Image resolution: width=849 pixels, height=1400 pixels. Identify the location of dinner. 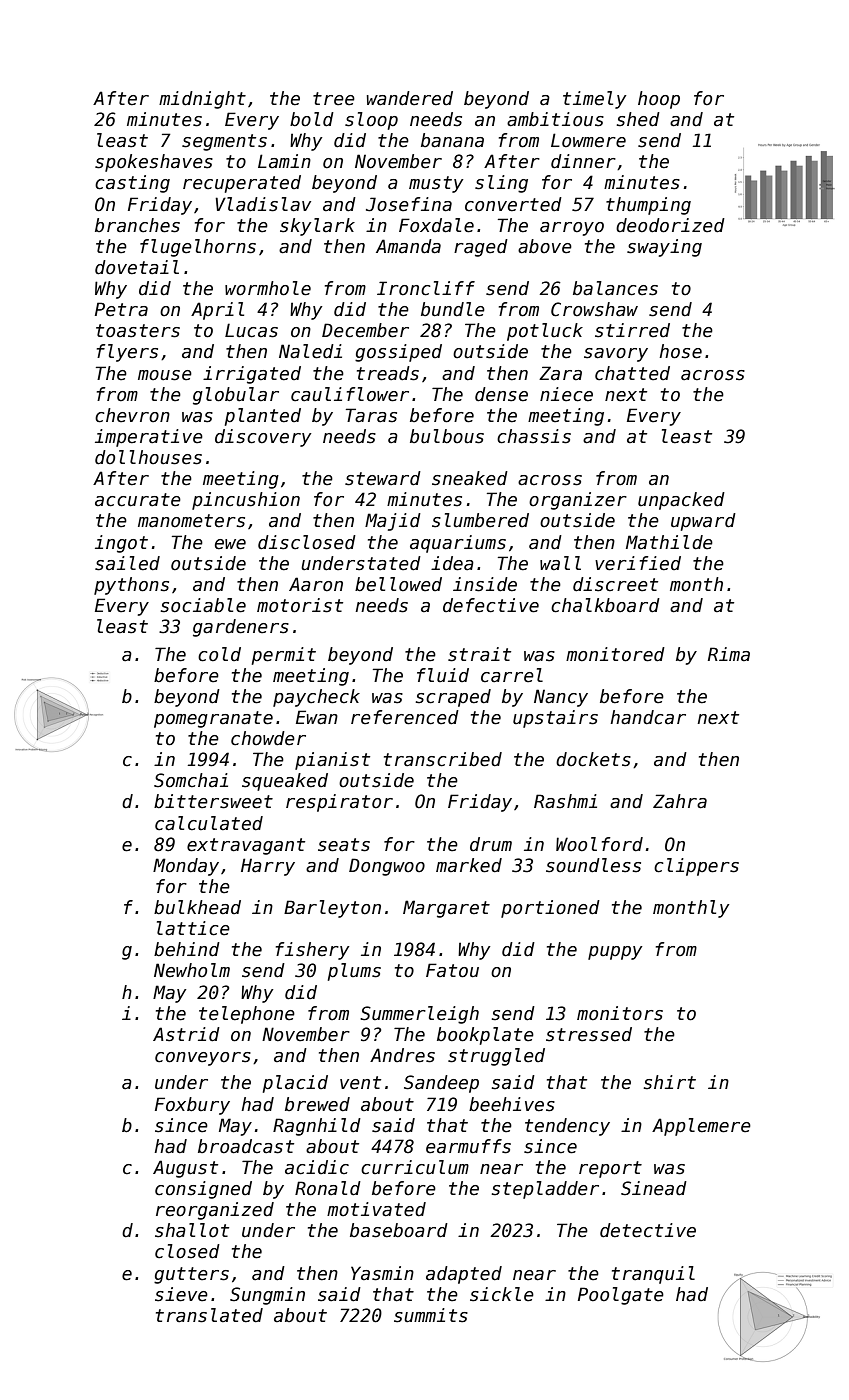
(583, 161).
